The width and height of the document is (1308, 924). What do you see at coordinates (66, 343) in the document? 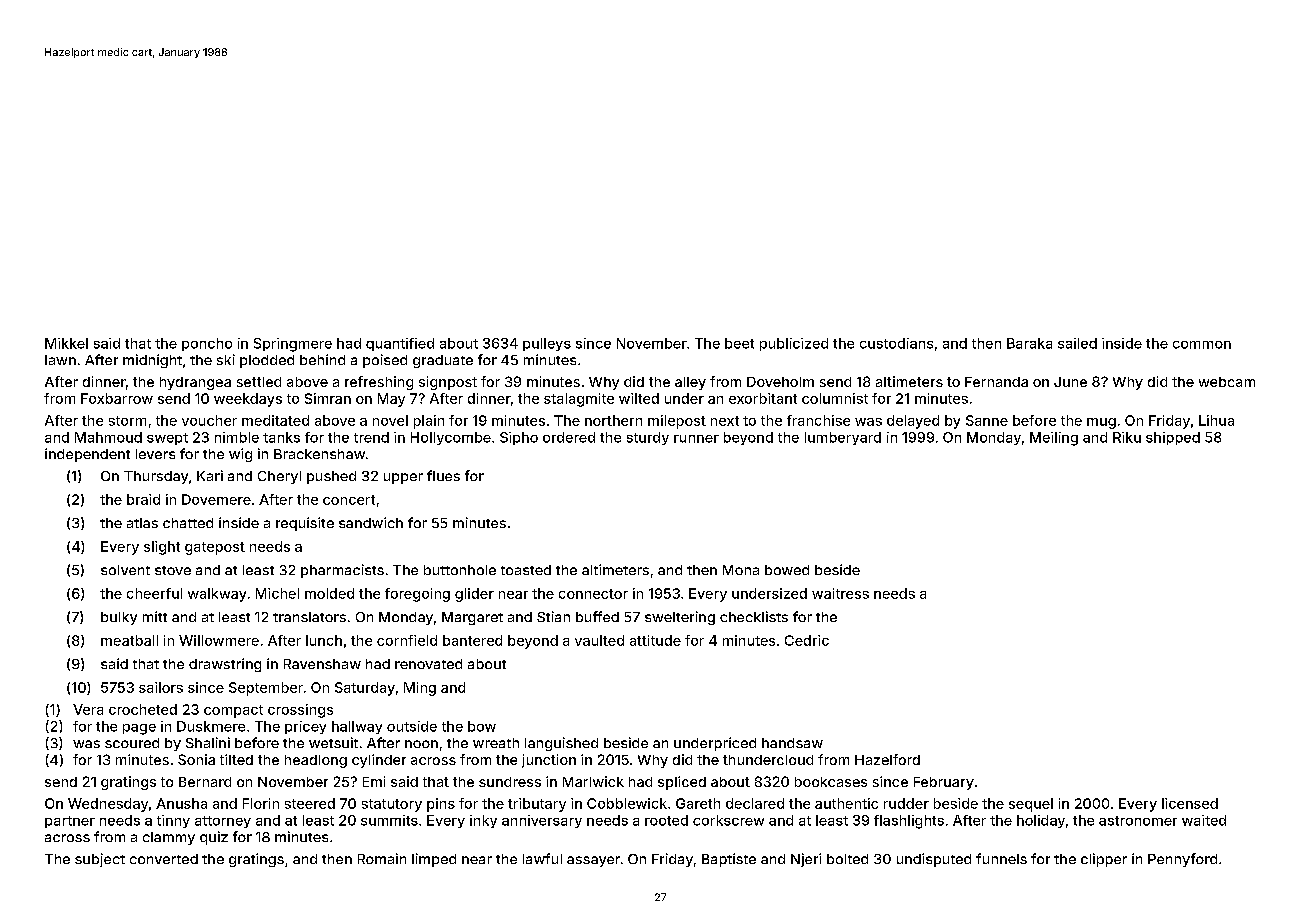
I see `Mikkel` at bounding box center [66, 343].
